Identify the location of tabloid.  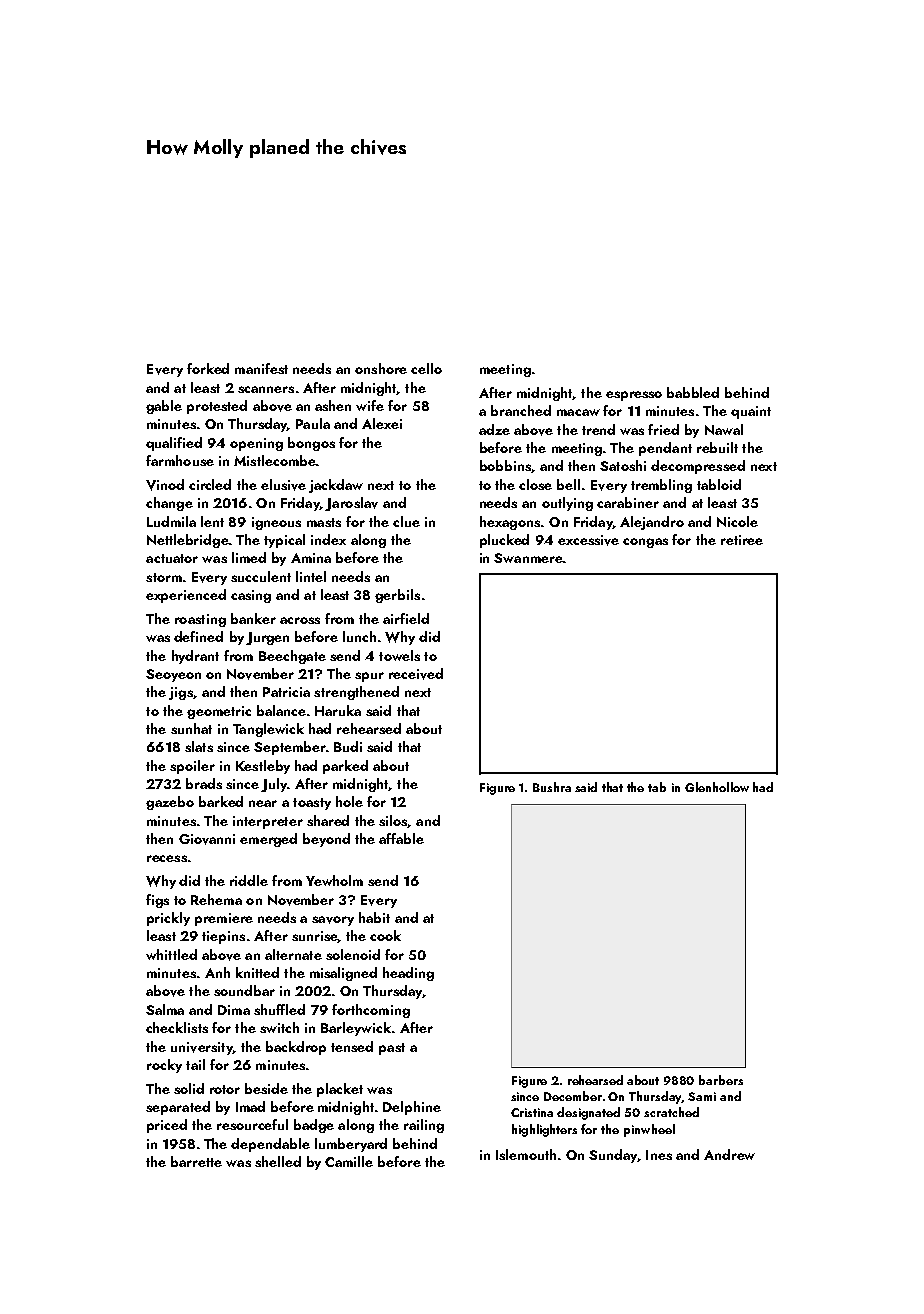
(719, 484).
